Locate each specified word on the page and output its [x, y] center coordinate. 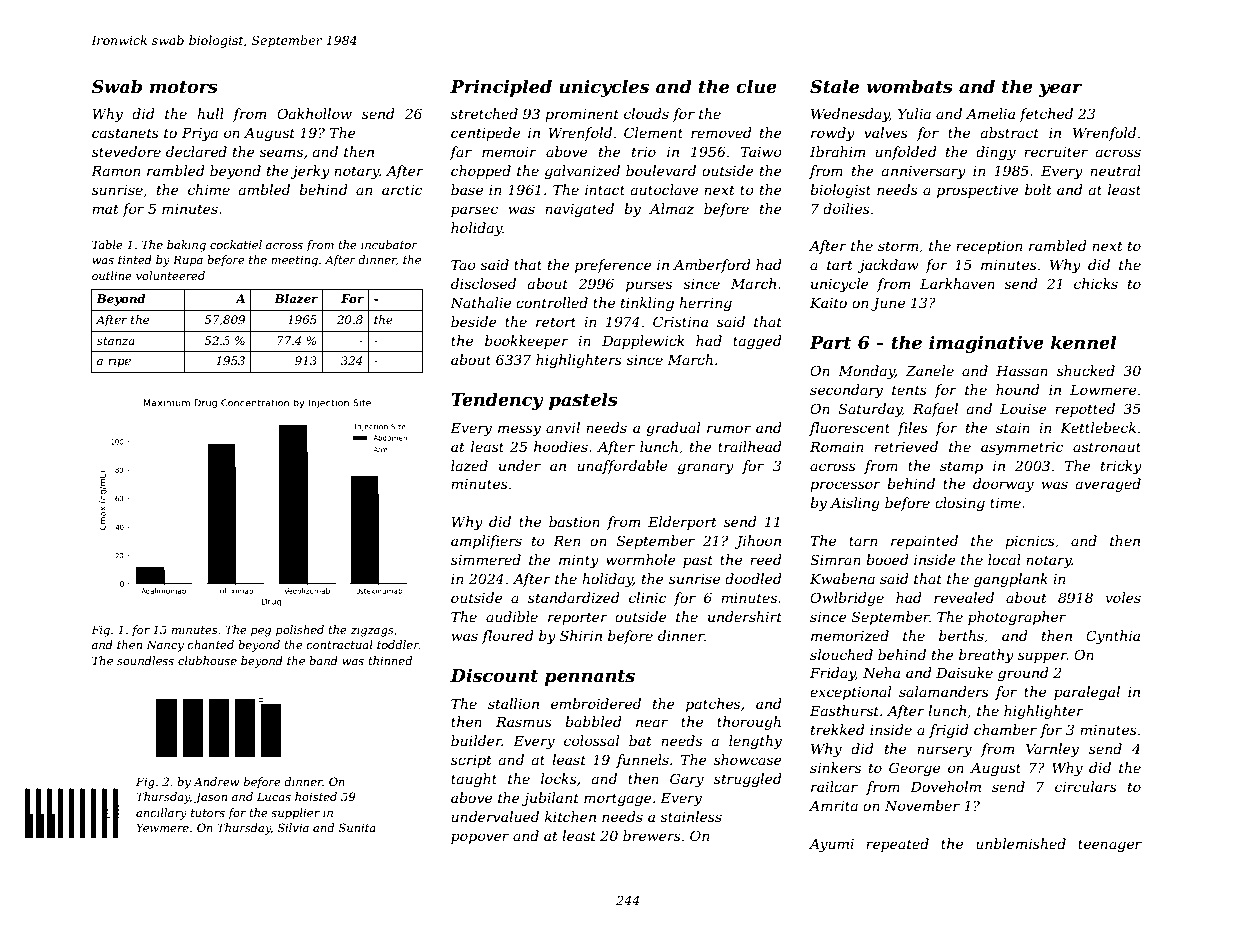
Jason [210, 798]
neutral [1115, 170]
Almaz [671, 209]
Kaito [828, 303]
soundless [145, 660]
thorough [749, 723]
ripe [119, 362]
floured [508, 637]
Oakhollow [314, 113]
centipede [485, 134]
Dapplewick [643, 342]
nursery [944, 751]
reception [989, 247]
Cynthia [1113, 637]
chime [209, 189]
